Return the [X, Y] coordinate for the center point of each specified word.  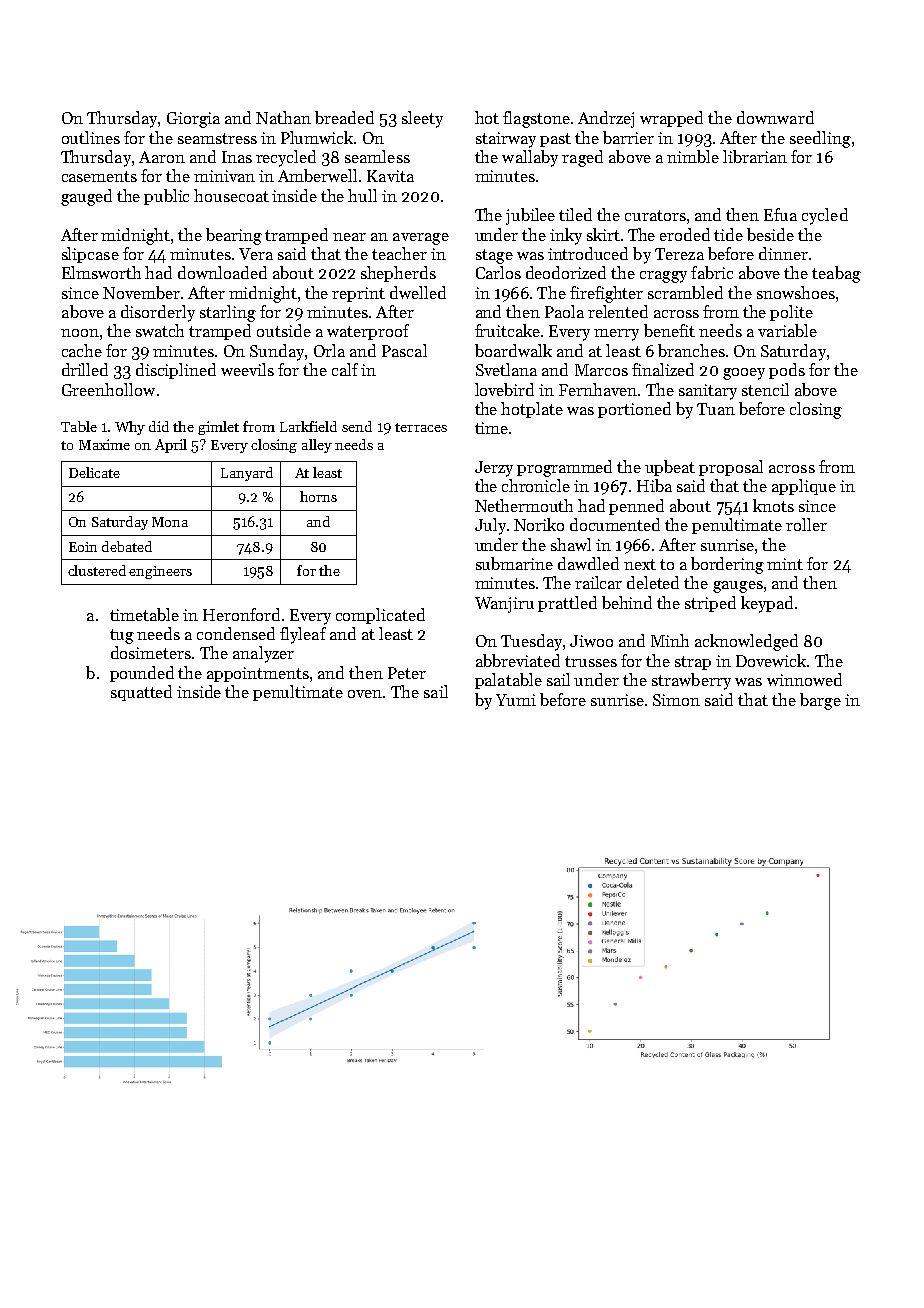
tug [122, 636]
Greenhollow [108, 389]
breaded [344, 117]
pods [787, 371]
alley [317, 446]
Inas [237, 157]
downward [775, 117]
